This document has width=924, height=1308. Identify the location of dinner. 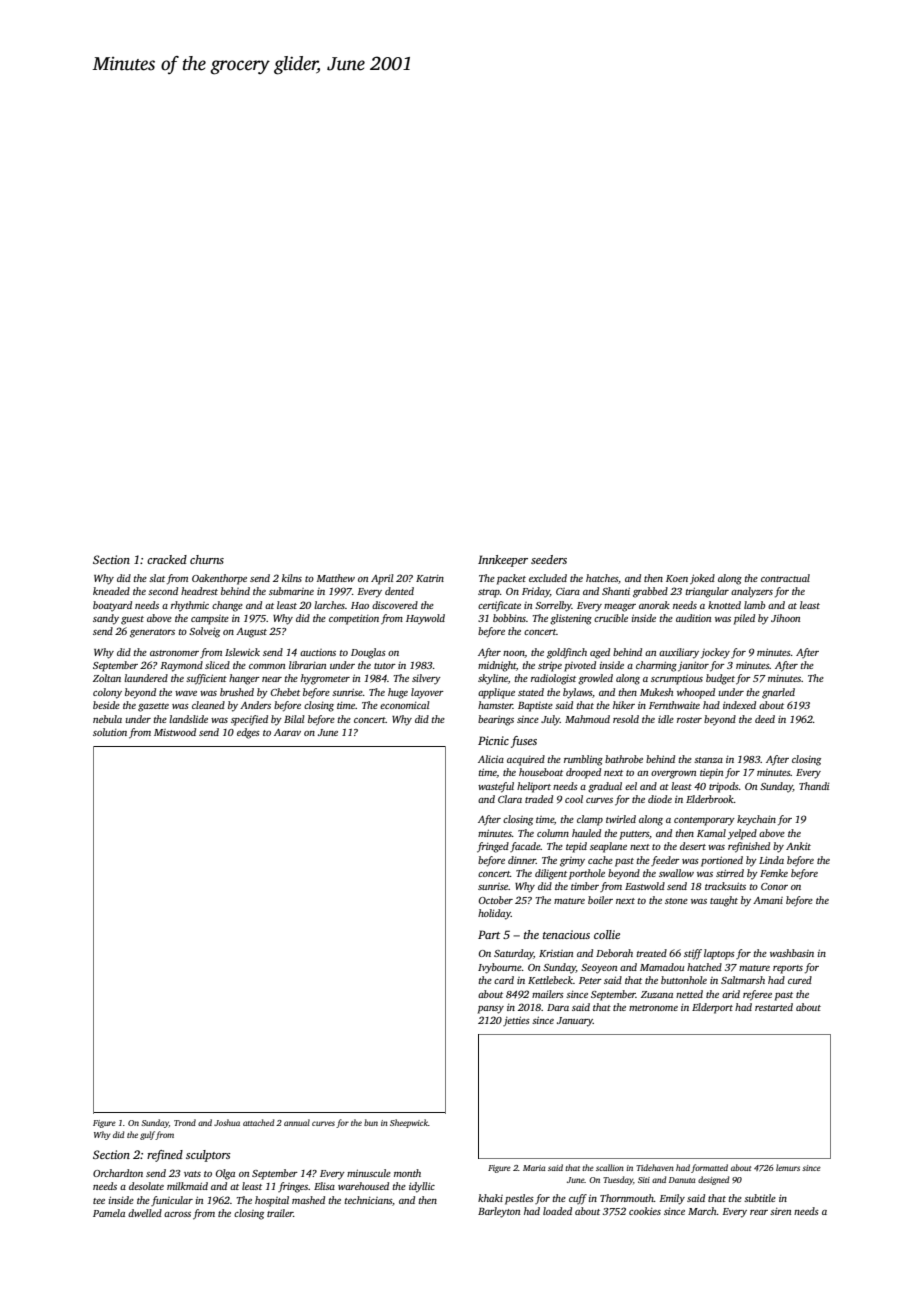
(522, 860).
